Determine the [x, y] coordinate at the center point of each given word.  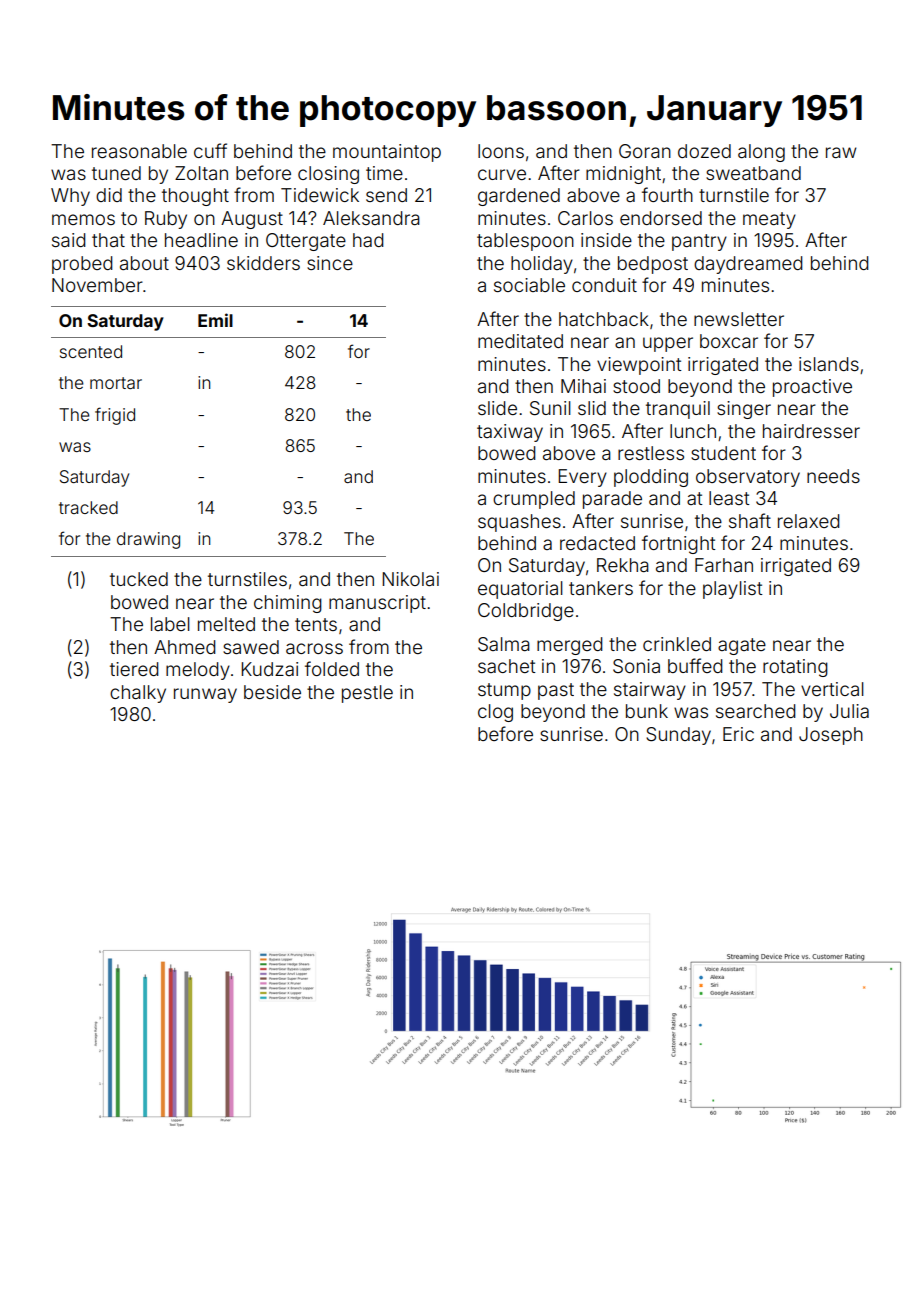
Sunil [550, 408]
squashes [519, 523]
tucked [139, 579]
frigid [115, 416]
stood [636, 386]
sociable [529, 285]
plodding [651, 478]
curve [502, 174]
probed [82, 265]
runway [205, 695]
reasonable [139, 151]
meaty [769, 220]
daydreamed [748, 265]
